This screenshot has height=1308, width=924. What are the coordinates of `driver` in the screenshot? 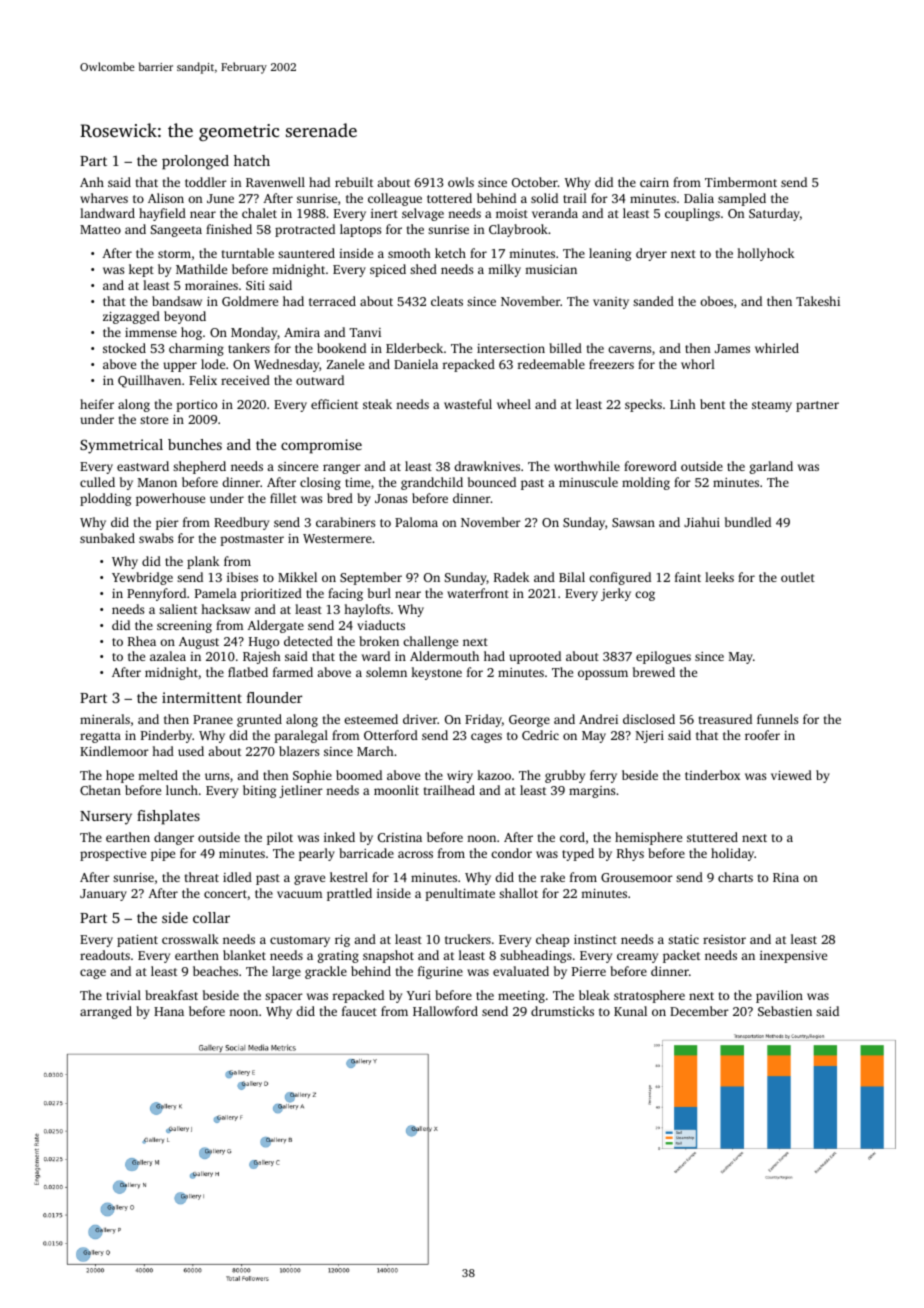 It's located at (420, 719).
